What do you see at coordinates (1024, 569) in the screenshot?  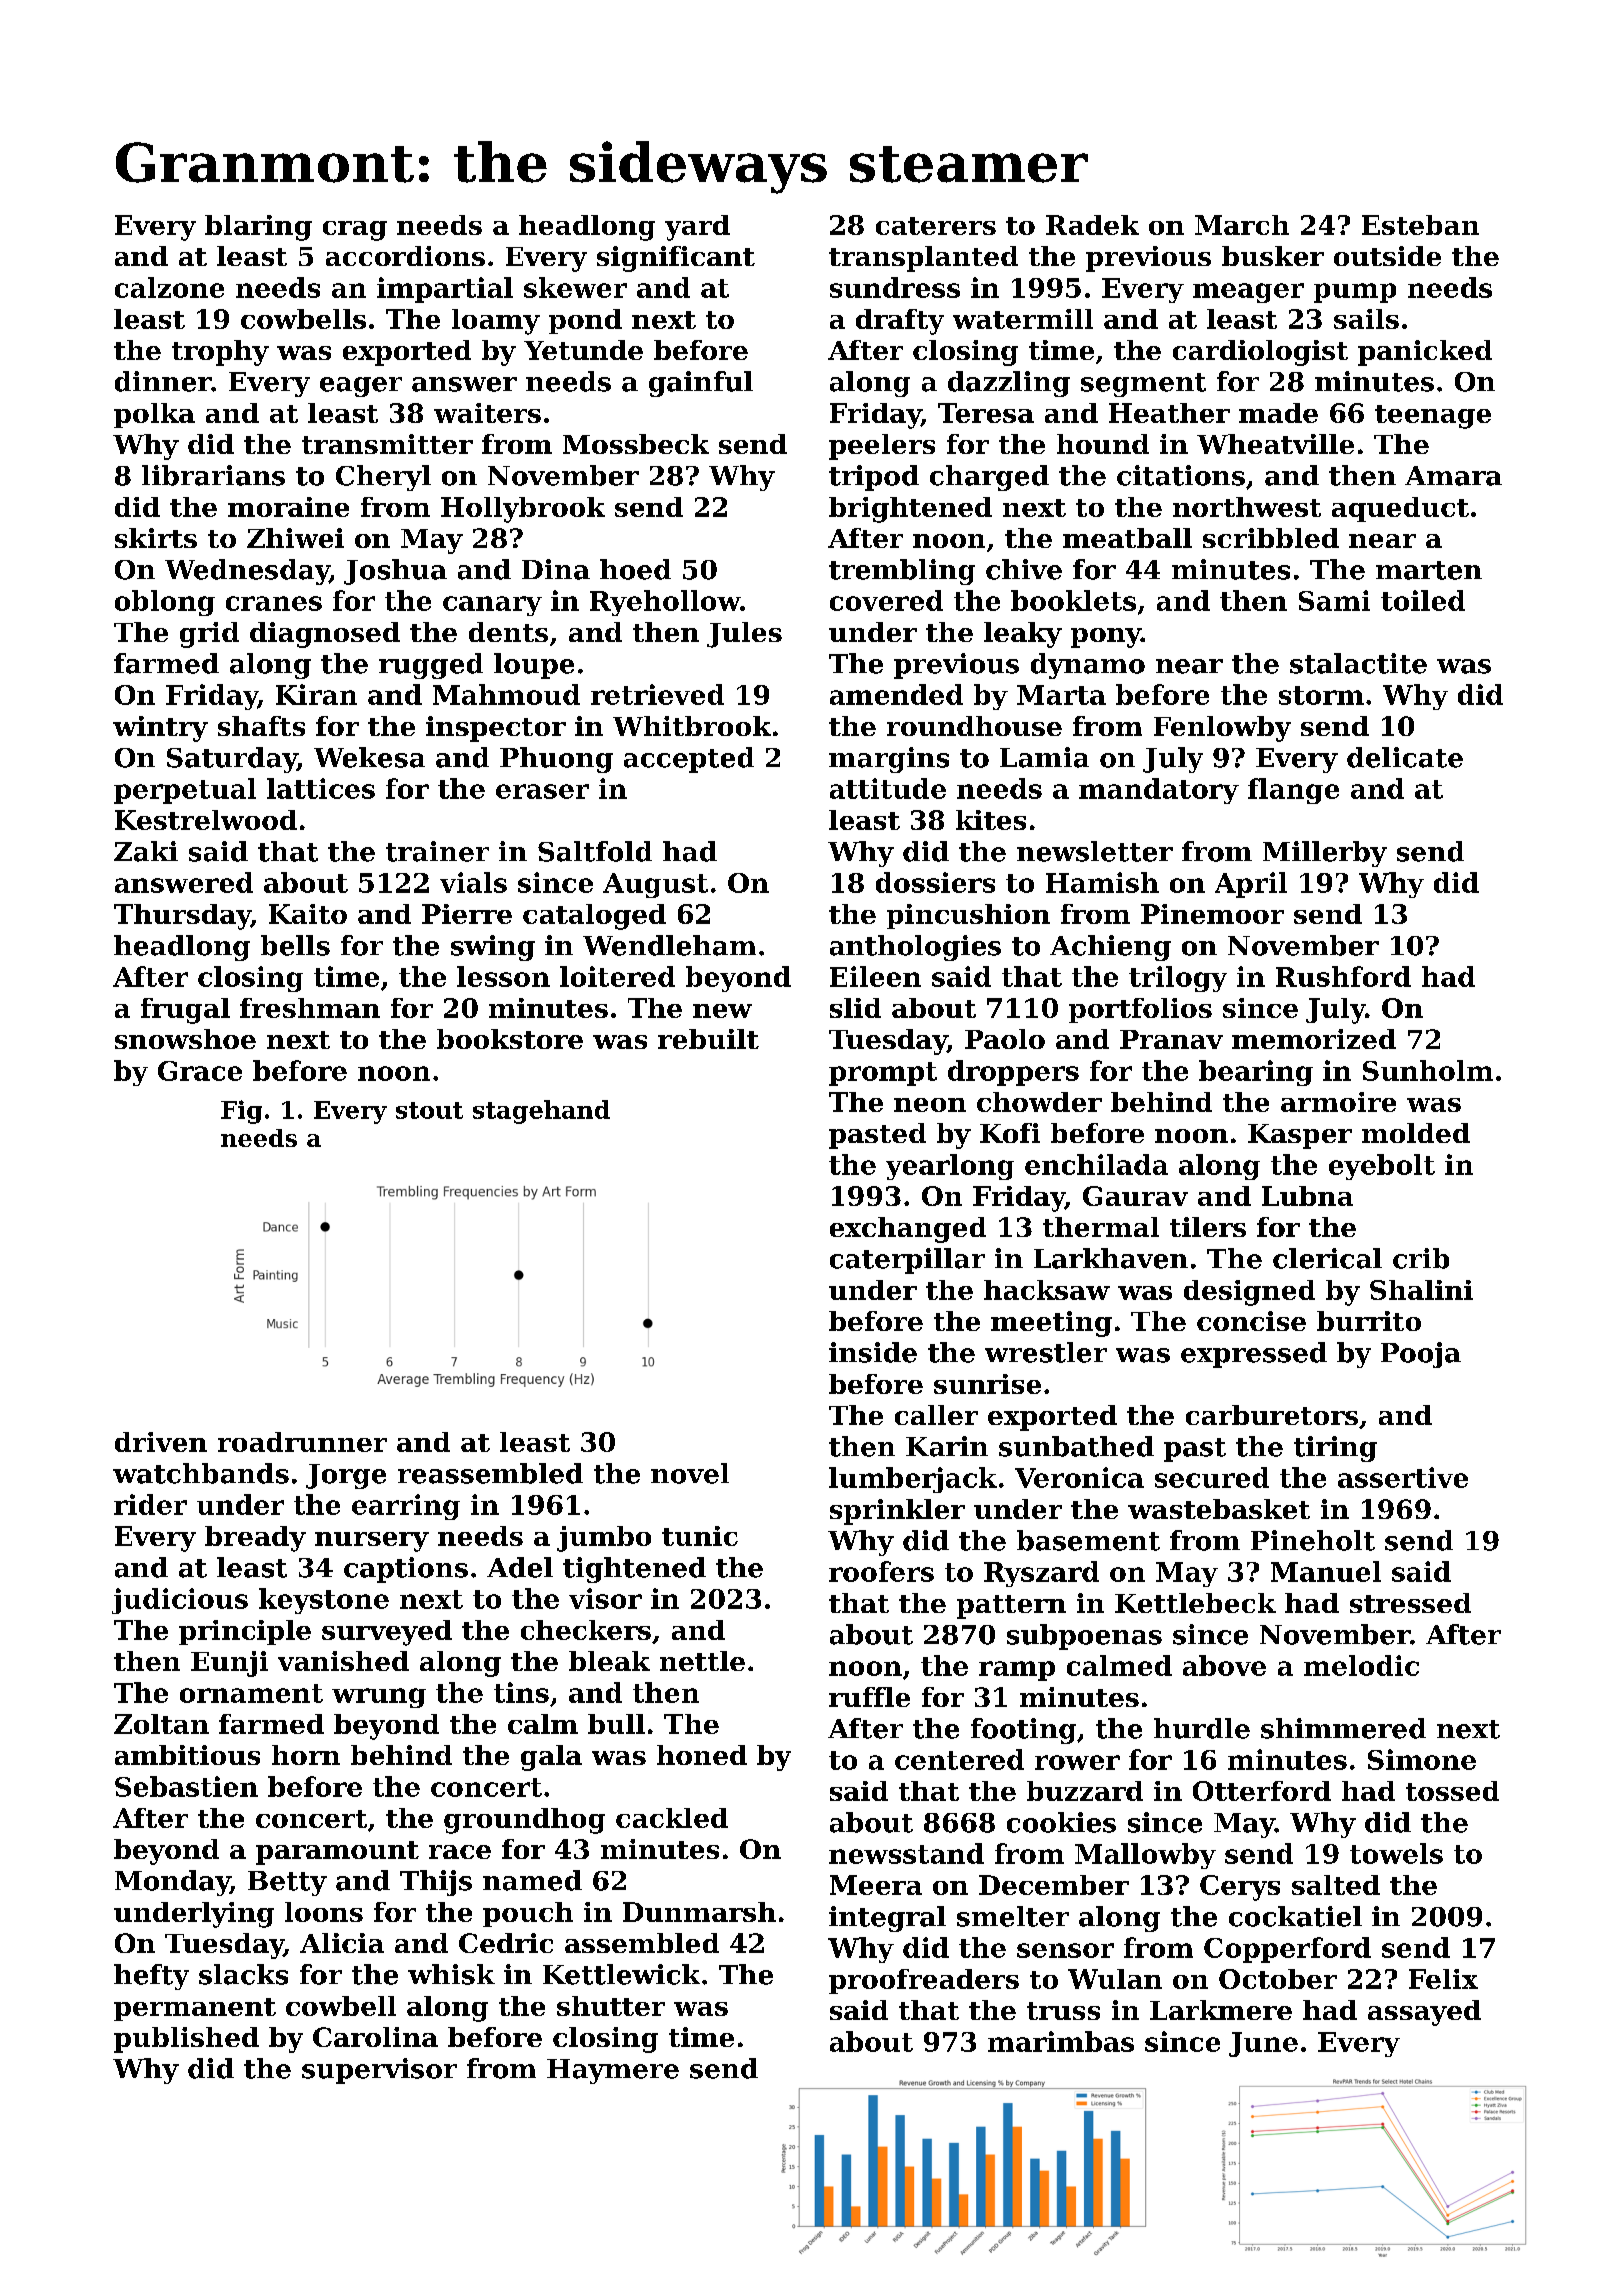 I see `chive` at bounding box center [1024, 569].
